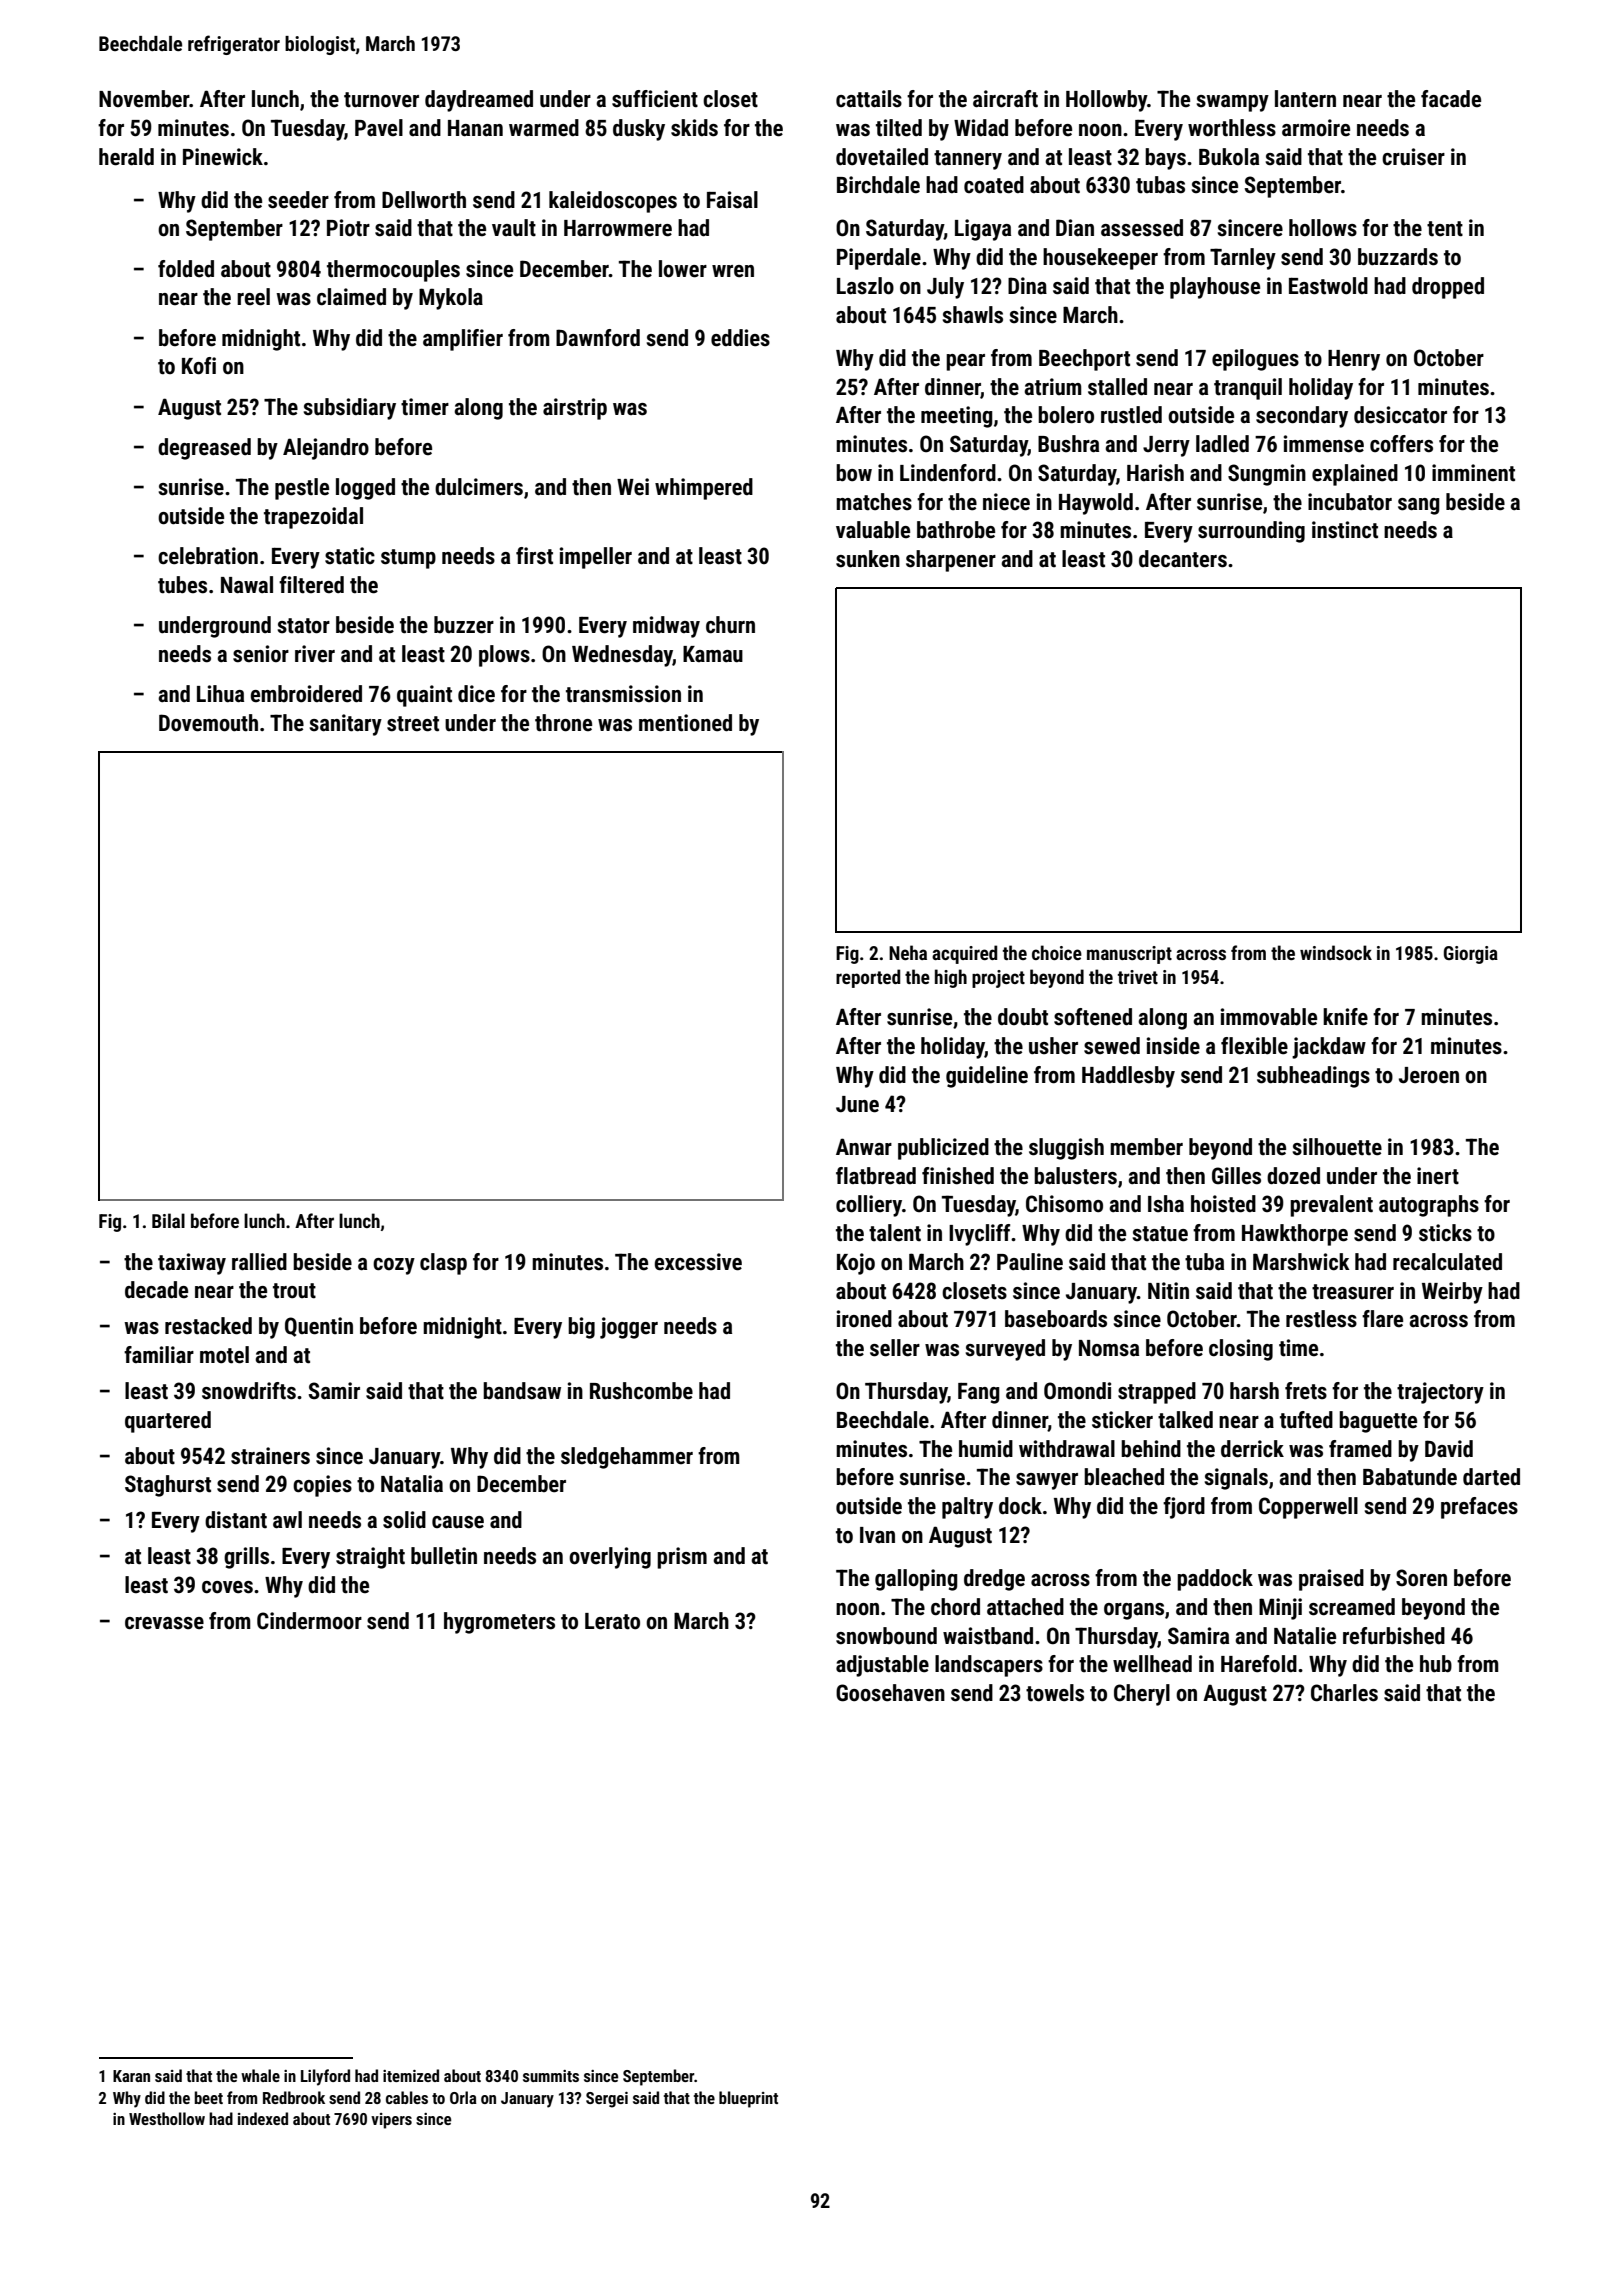 Image resolution: width=1620 pixels, height=2292 pixels. What do you see at coordinates (704, 489) in the page?
I see `whimpered` at bounding box center [704, 489].
